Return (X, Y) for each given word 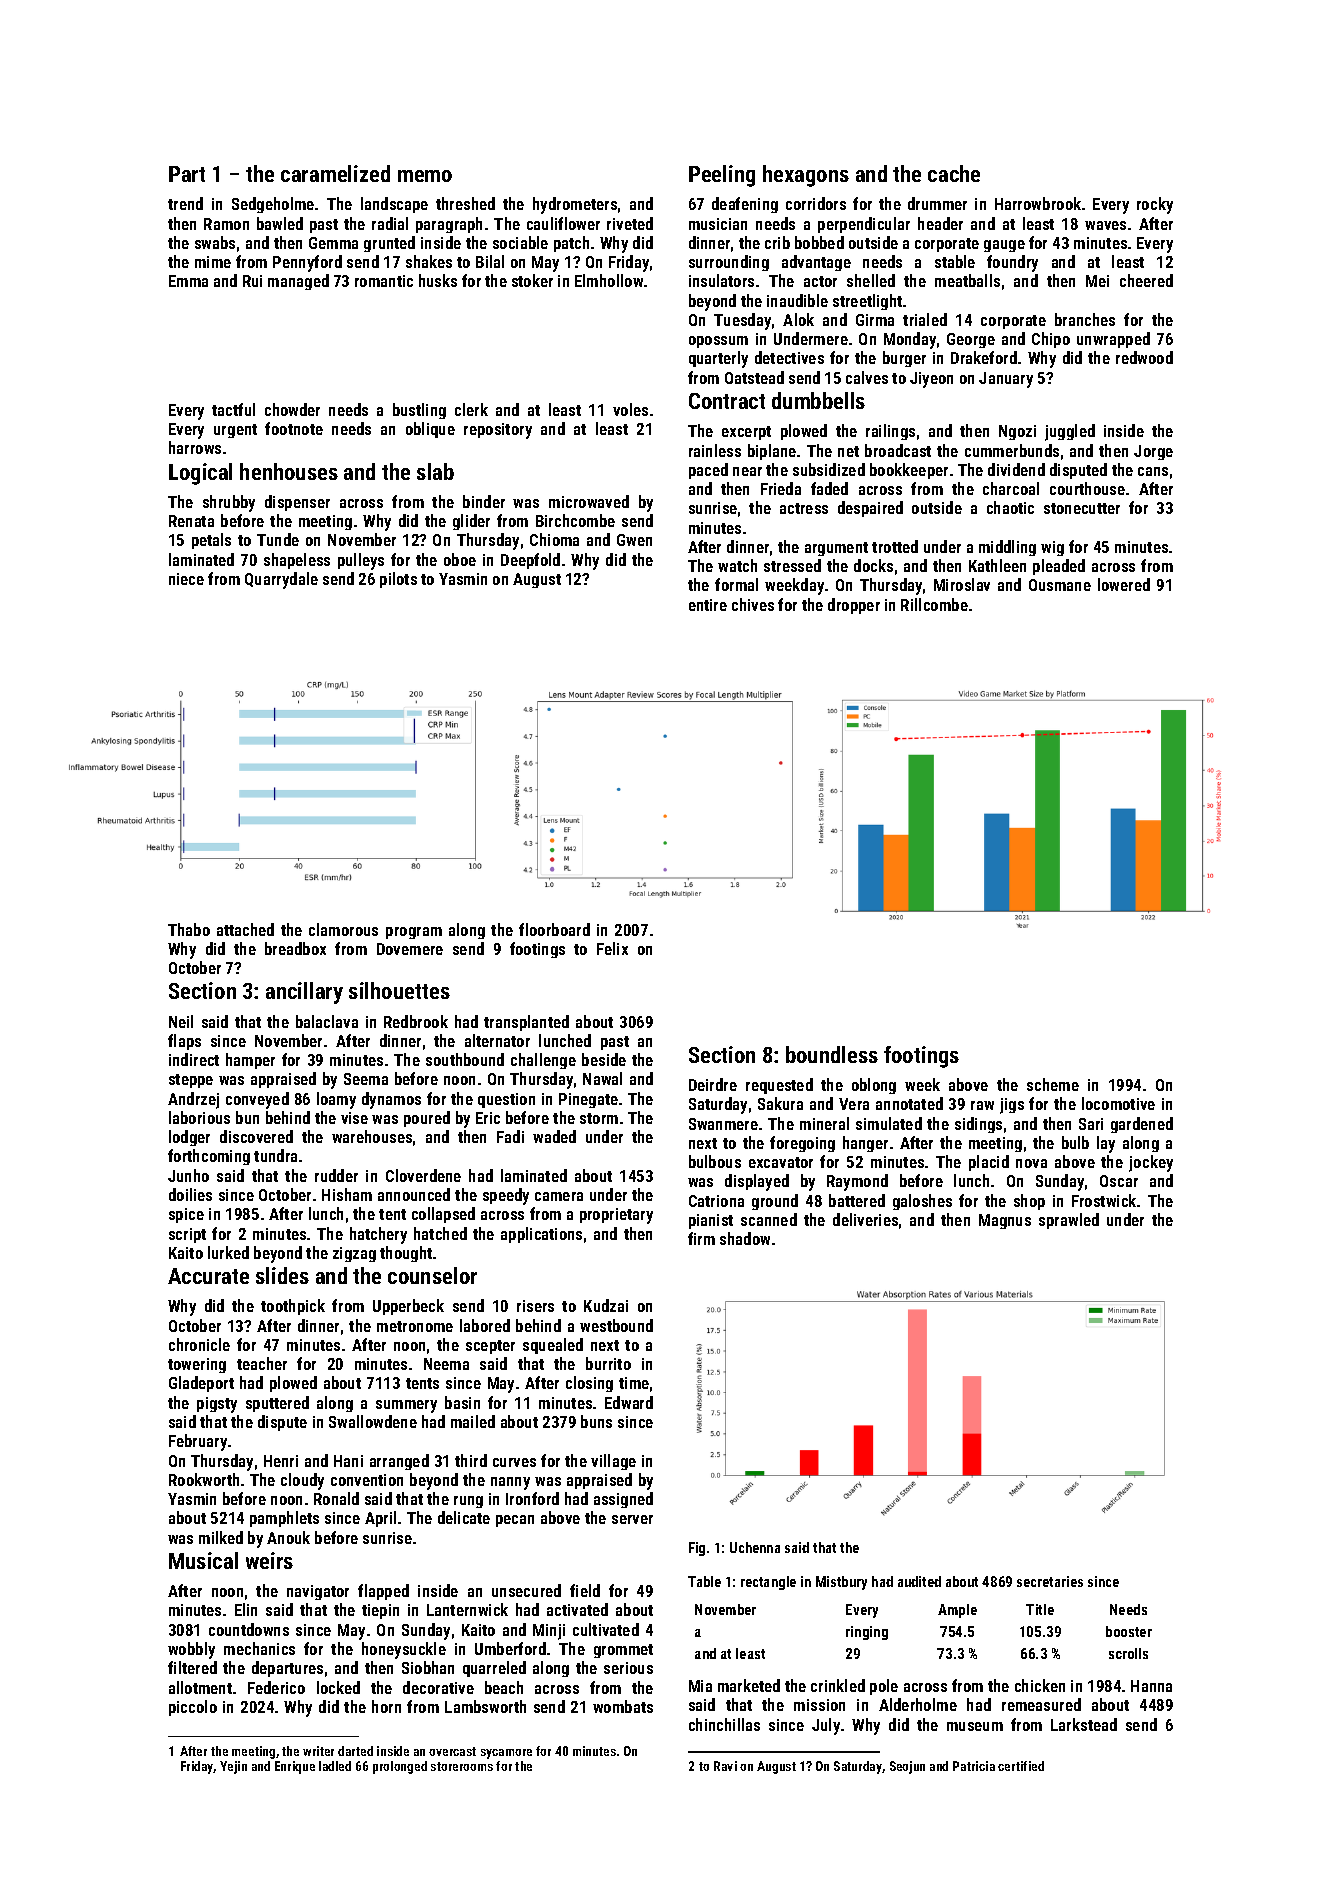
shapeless (297, 561)
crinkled (838, 1685)
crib (777, 242)
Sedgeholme (273, 205)
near (747, 471)
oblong (874, 1086)
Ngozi (1017, 432)
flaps (184, 1042)
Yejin (233, 1767)
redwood (1144, 357)
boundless (832, 1054)
